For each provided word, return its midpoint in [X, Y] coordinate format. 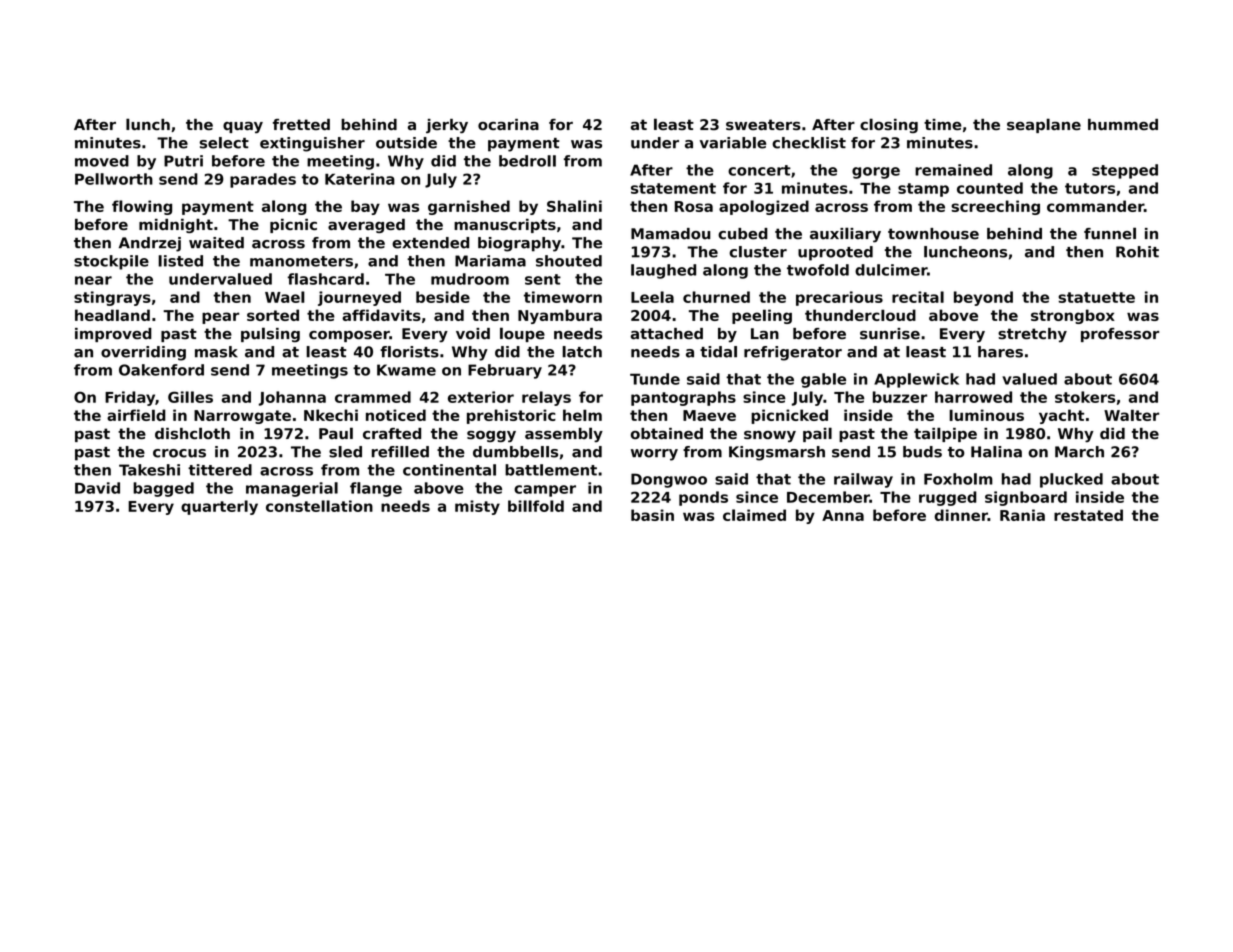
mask [216, 352]
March [1079, 452]
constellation [319, 506]
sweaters [763, 124]
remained [953, 170]
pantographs [683, 398]
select [224, 143]
